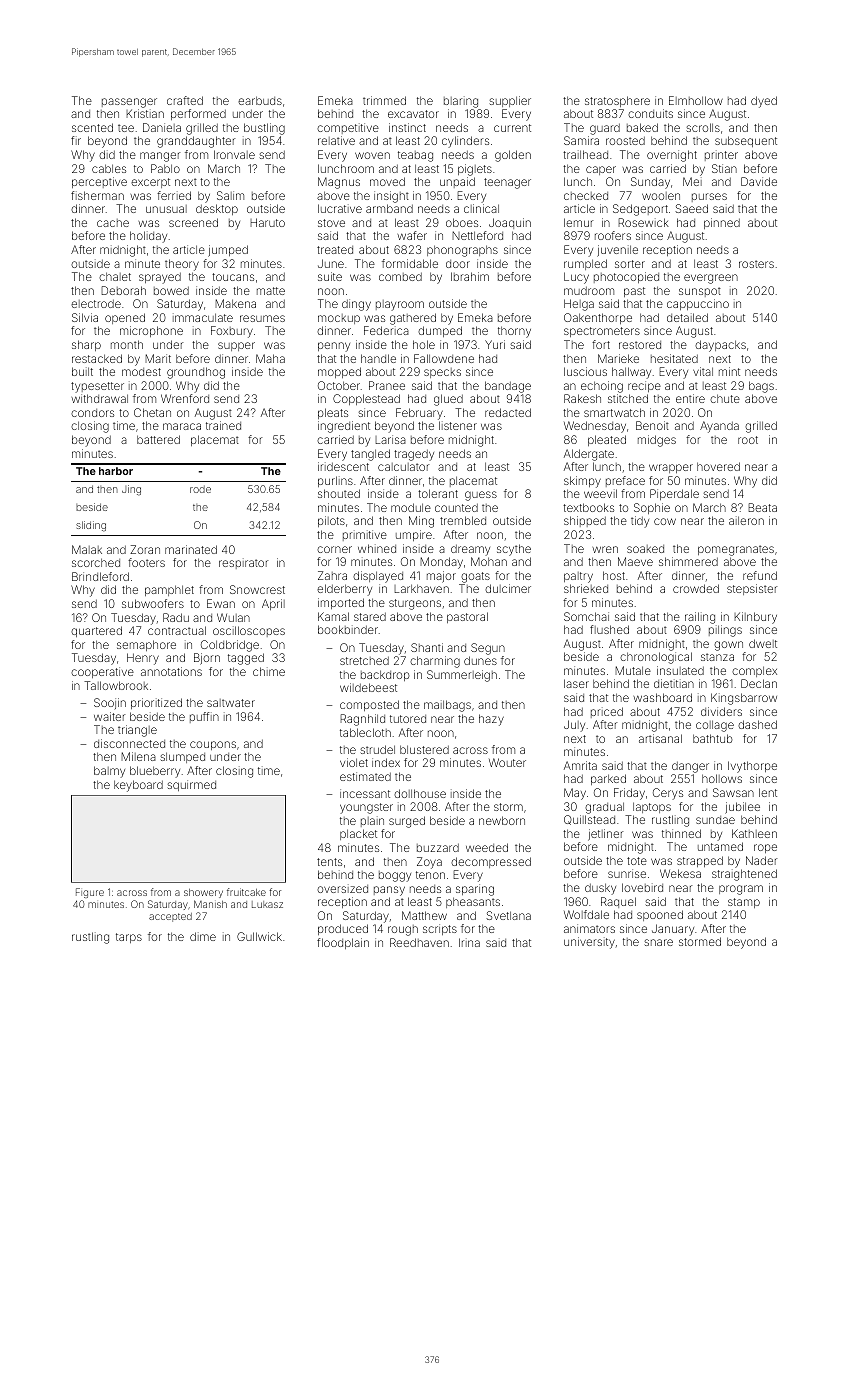 Image resolution: width=849 pixels, height=1400 pixels. Describe the element at coordinates (384, 100) in the document. I see `trimmed` at that location.
